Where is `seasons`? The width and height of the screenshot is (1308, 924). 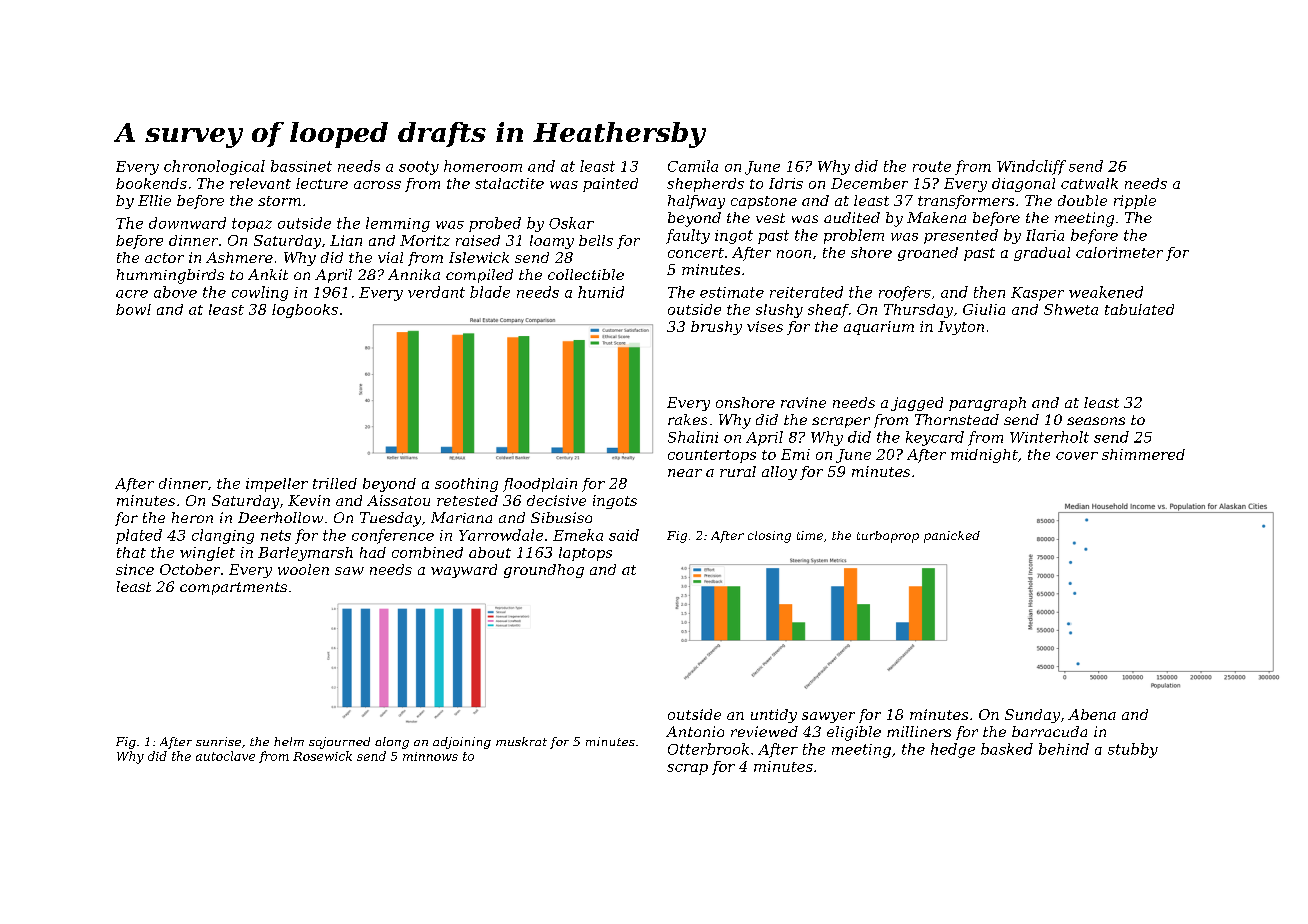
seasons is located at coordinates (1096, 421).
